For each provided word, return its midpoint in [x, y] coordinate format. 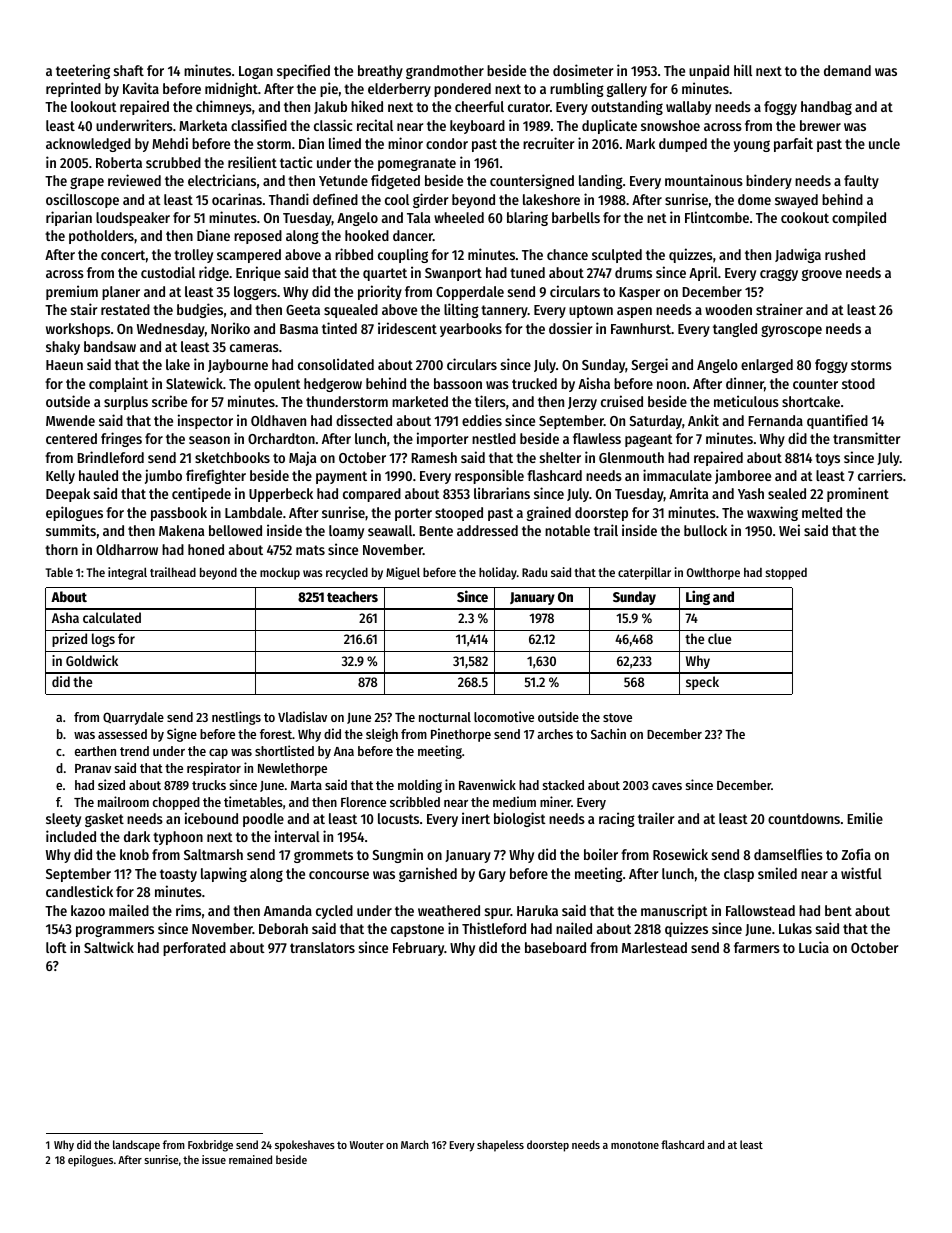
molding [420, 786]
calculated [112, 617]
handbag [826, 108]
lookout [94, 106]
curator [529, 107]
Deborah [283, 928]
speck [702, 683]
